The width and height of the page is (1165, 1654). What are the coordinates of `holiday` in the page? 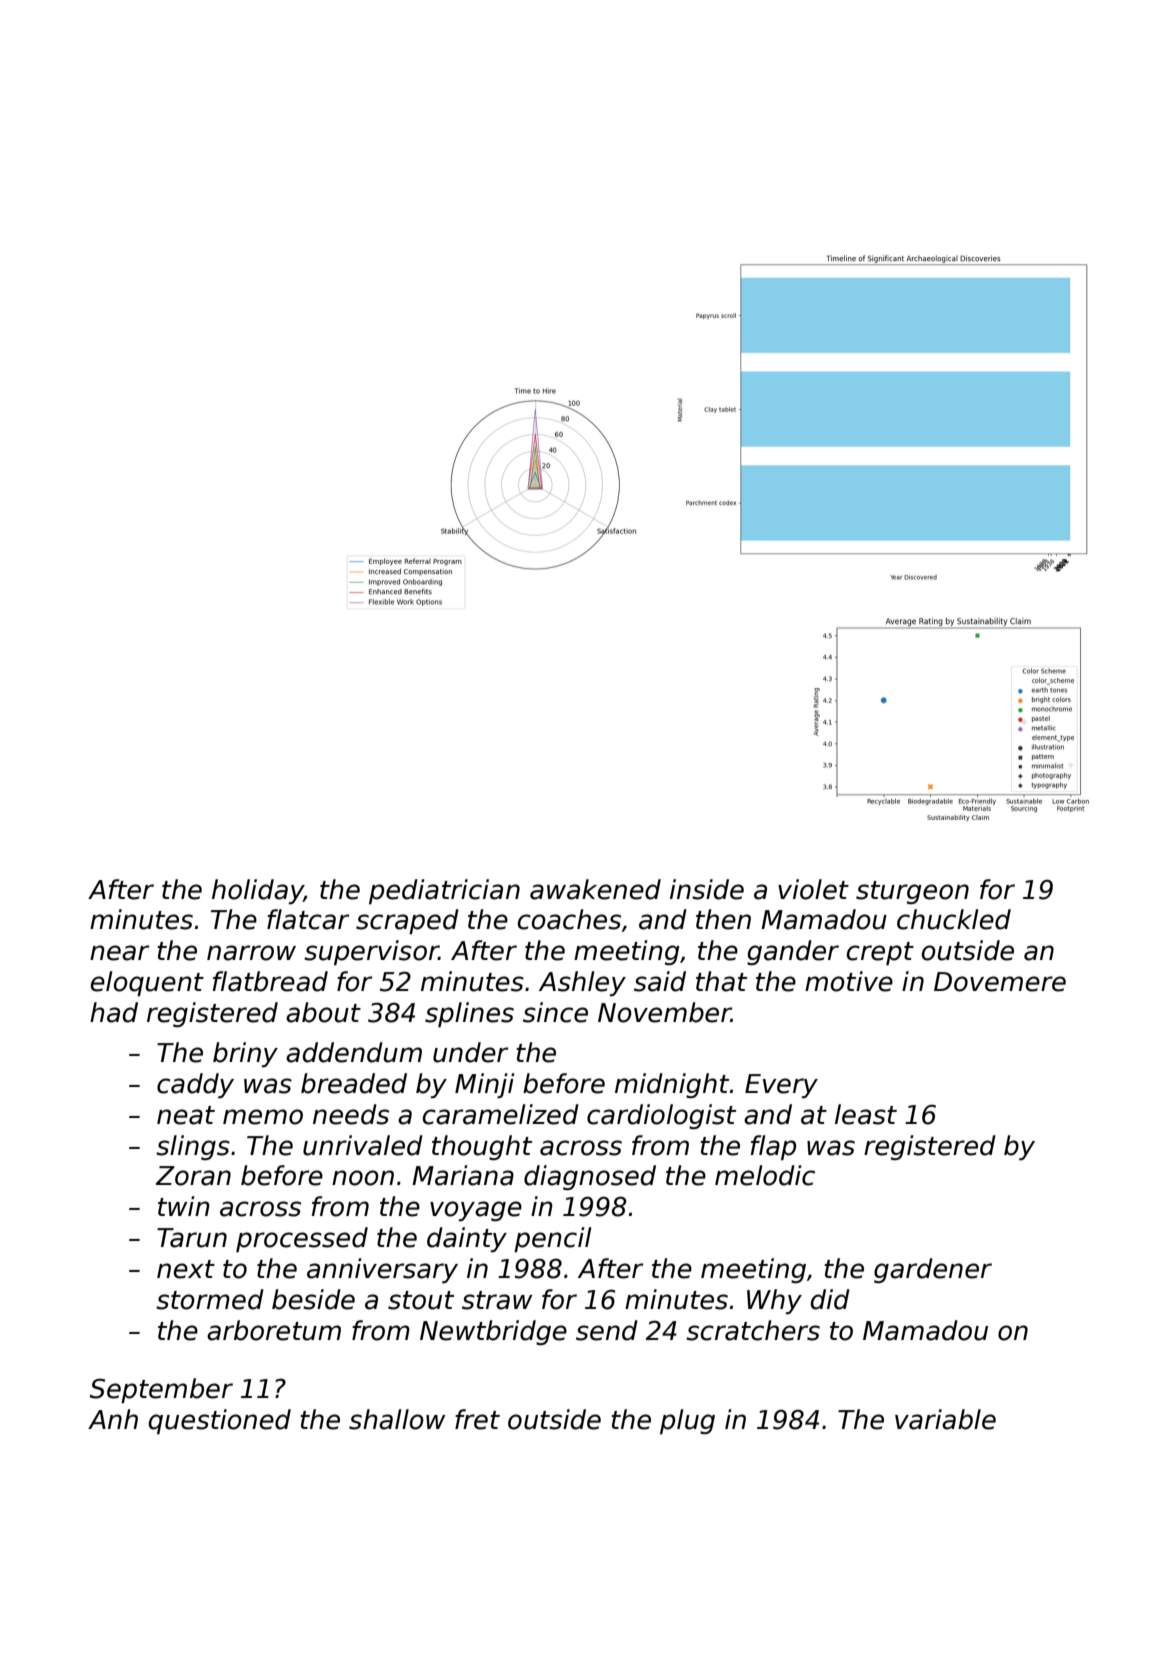 It's located at (258, 891).
